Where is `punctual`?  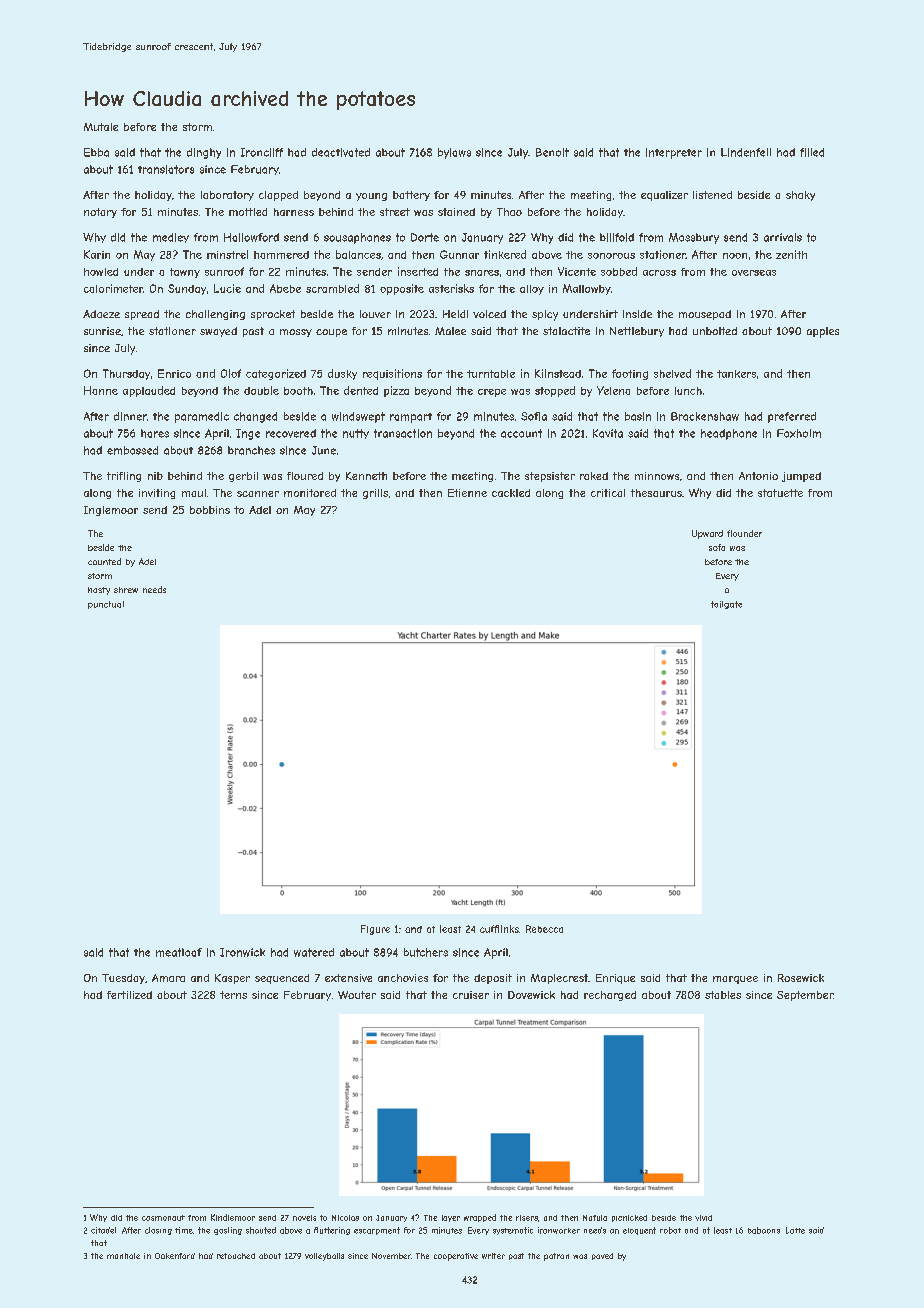
punctual is located at coordinates (106, 605).
